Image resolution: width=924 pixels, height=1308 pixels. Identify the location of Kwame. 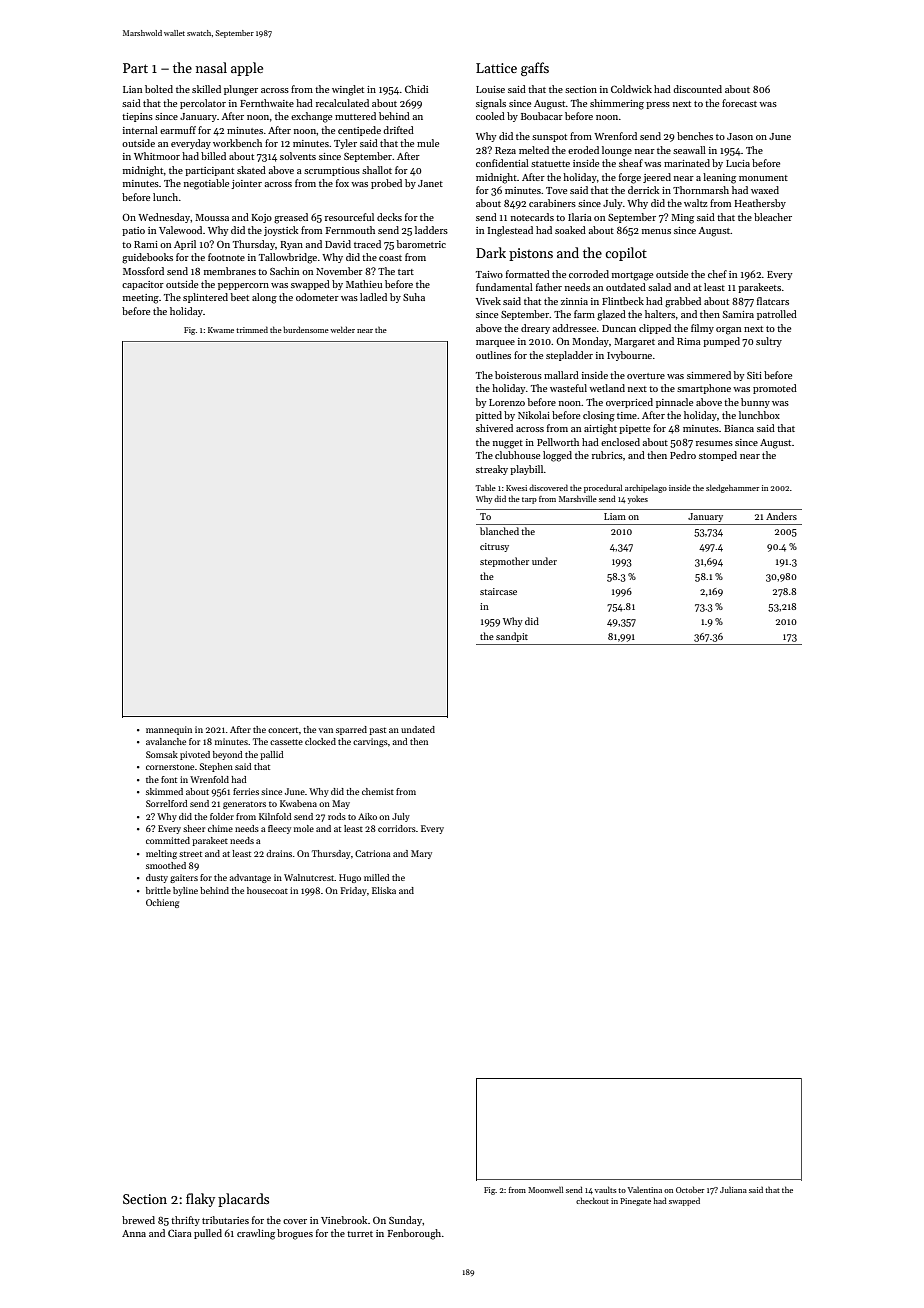
(221, 330).
